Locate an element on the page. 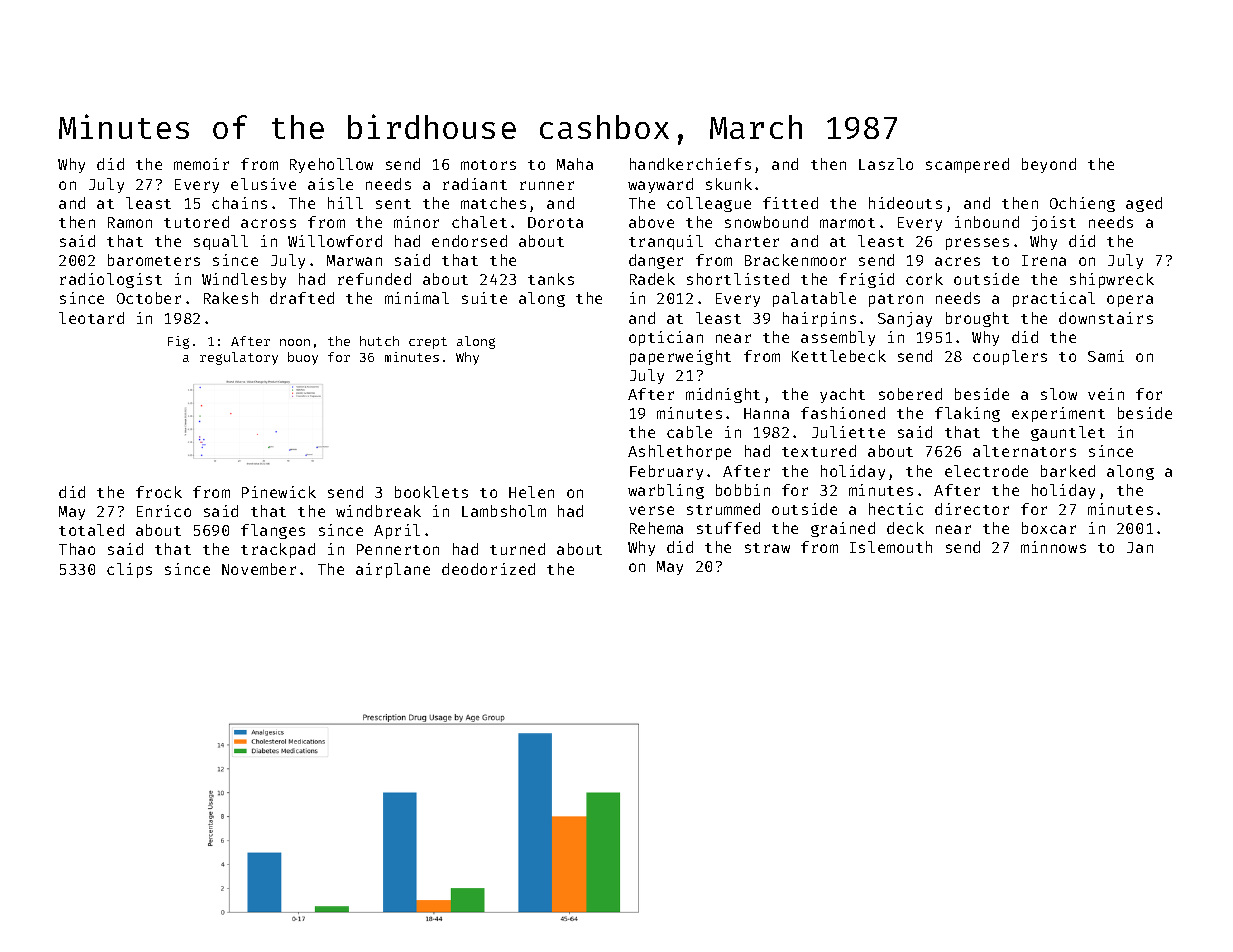 The height and width of the document is (952, 1233). chains is located at coordinates (239, 203).
